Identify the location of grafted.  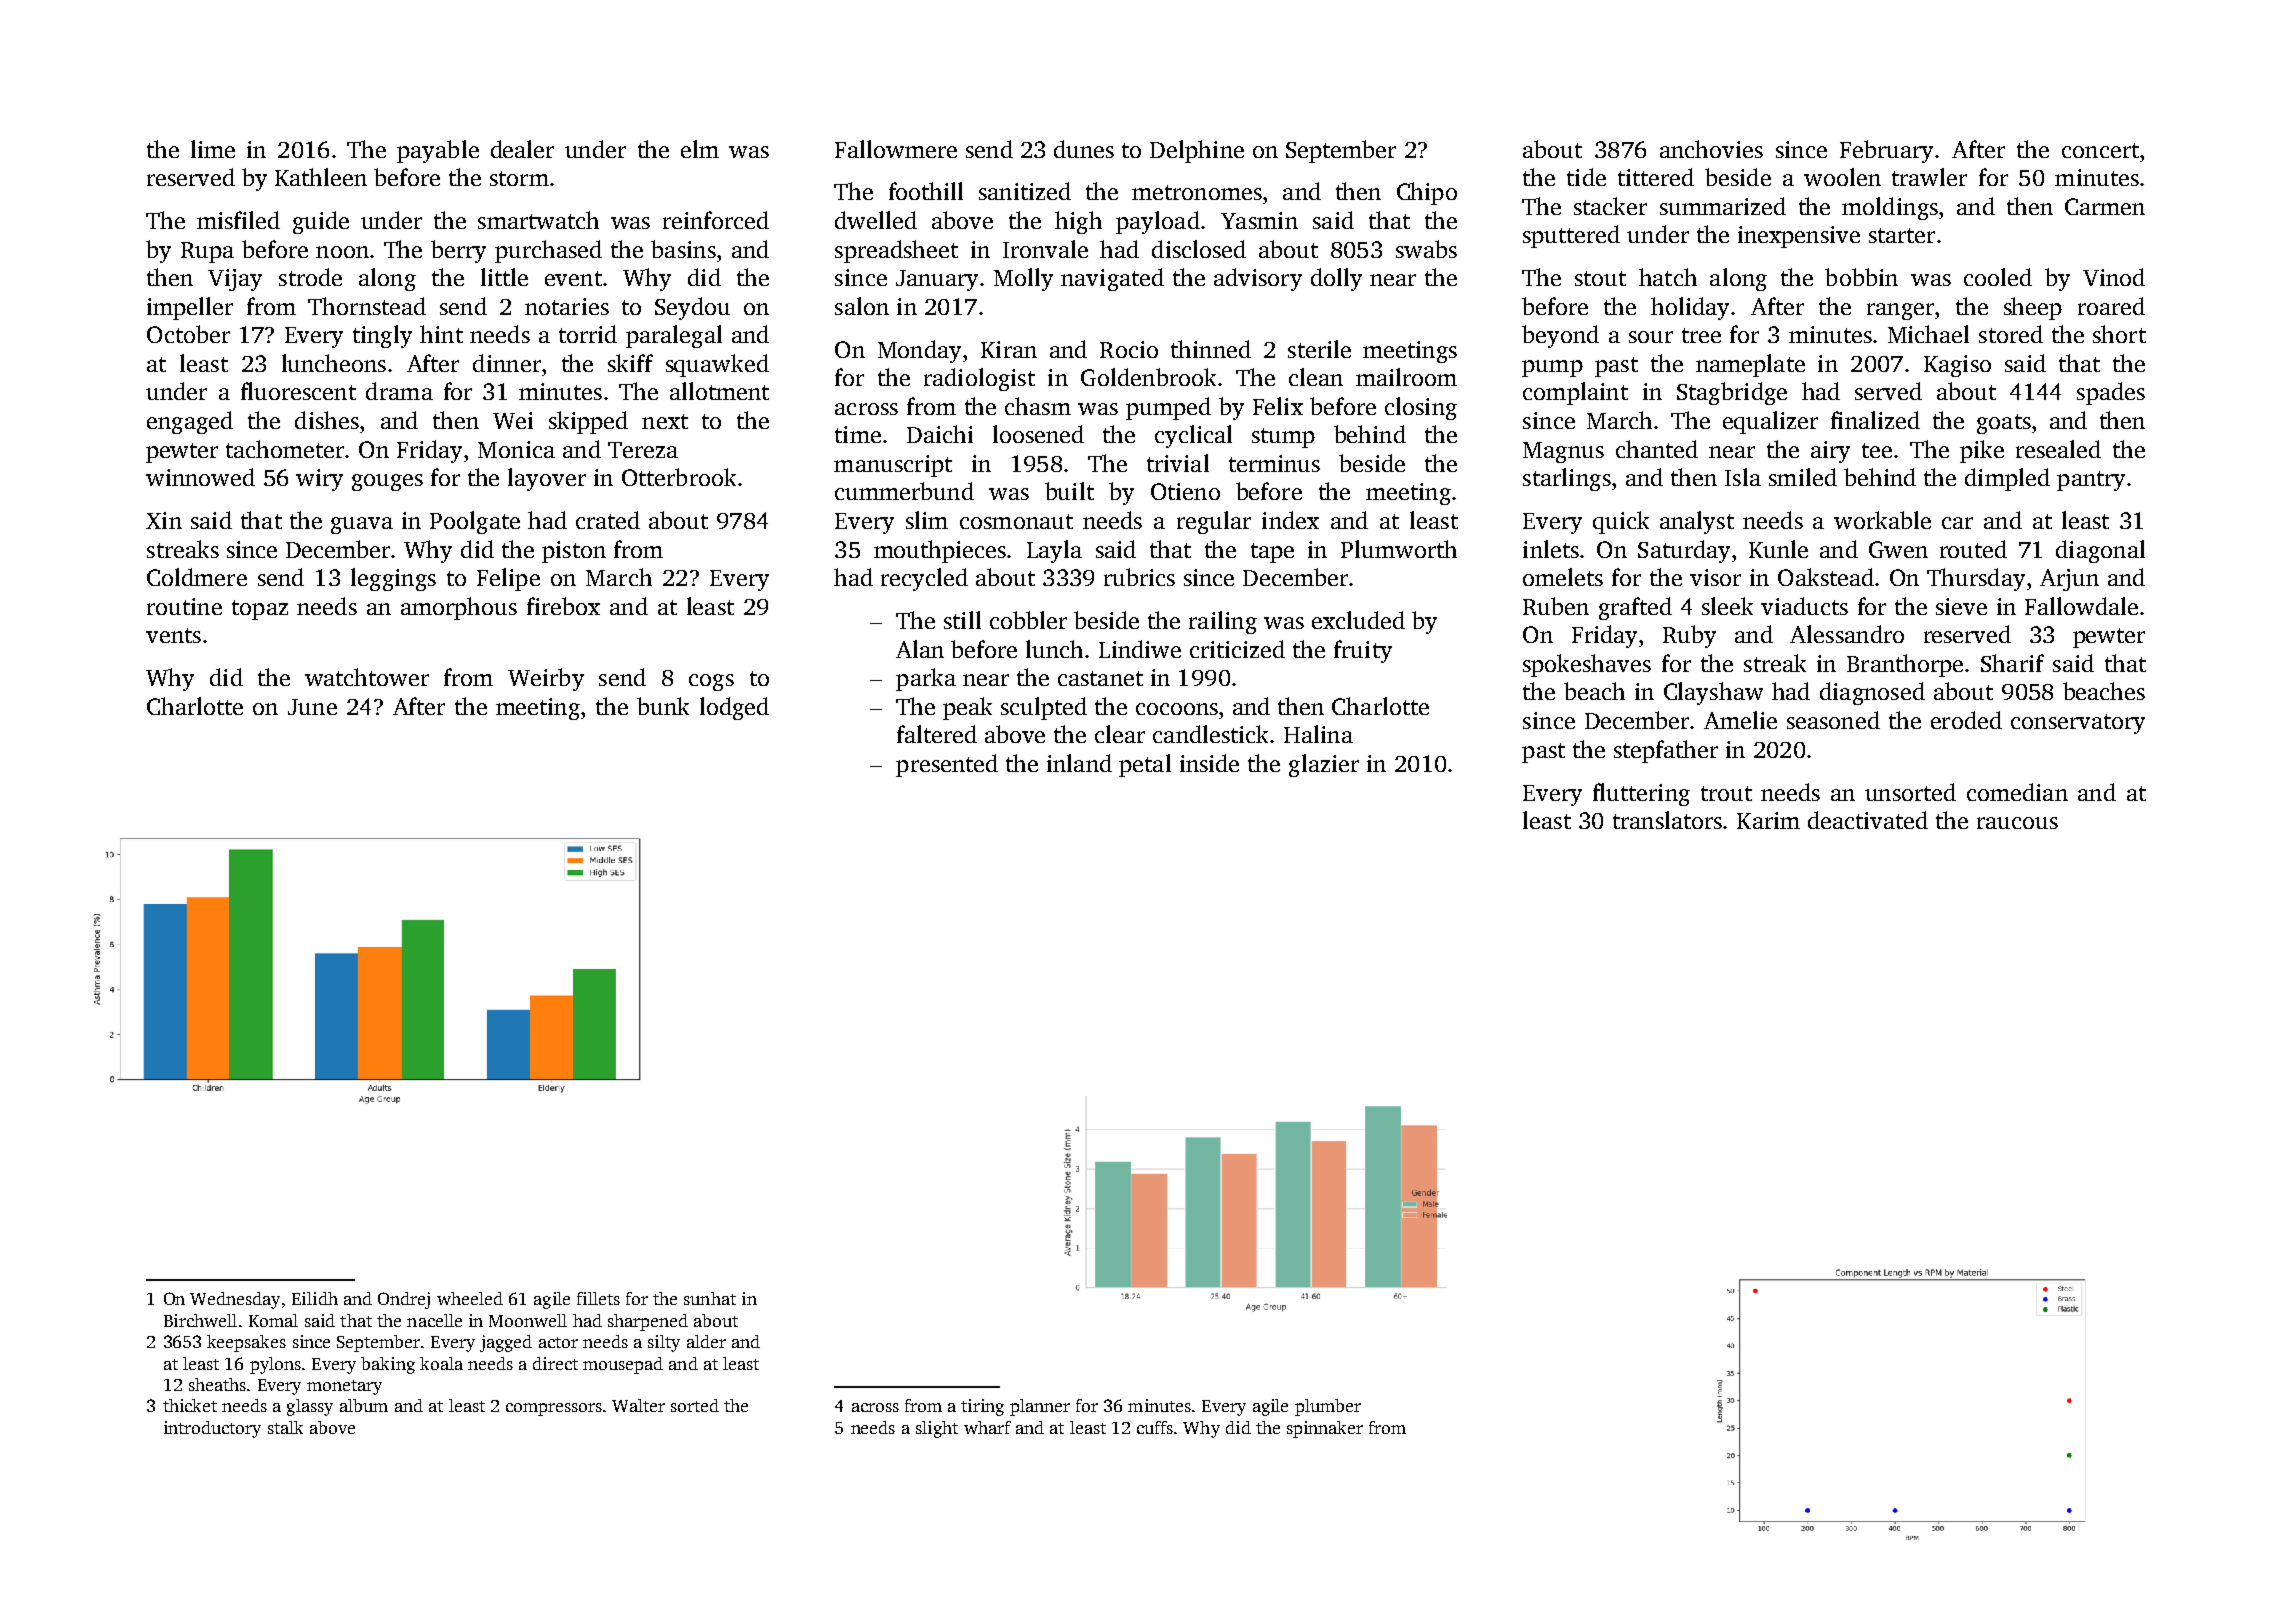
(1635, 608).
